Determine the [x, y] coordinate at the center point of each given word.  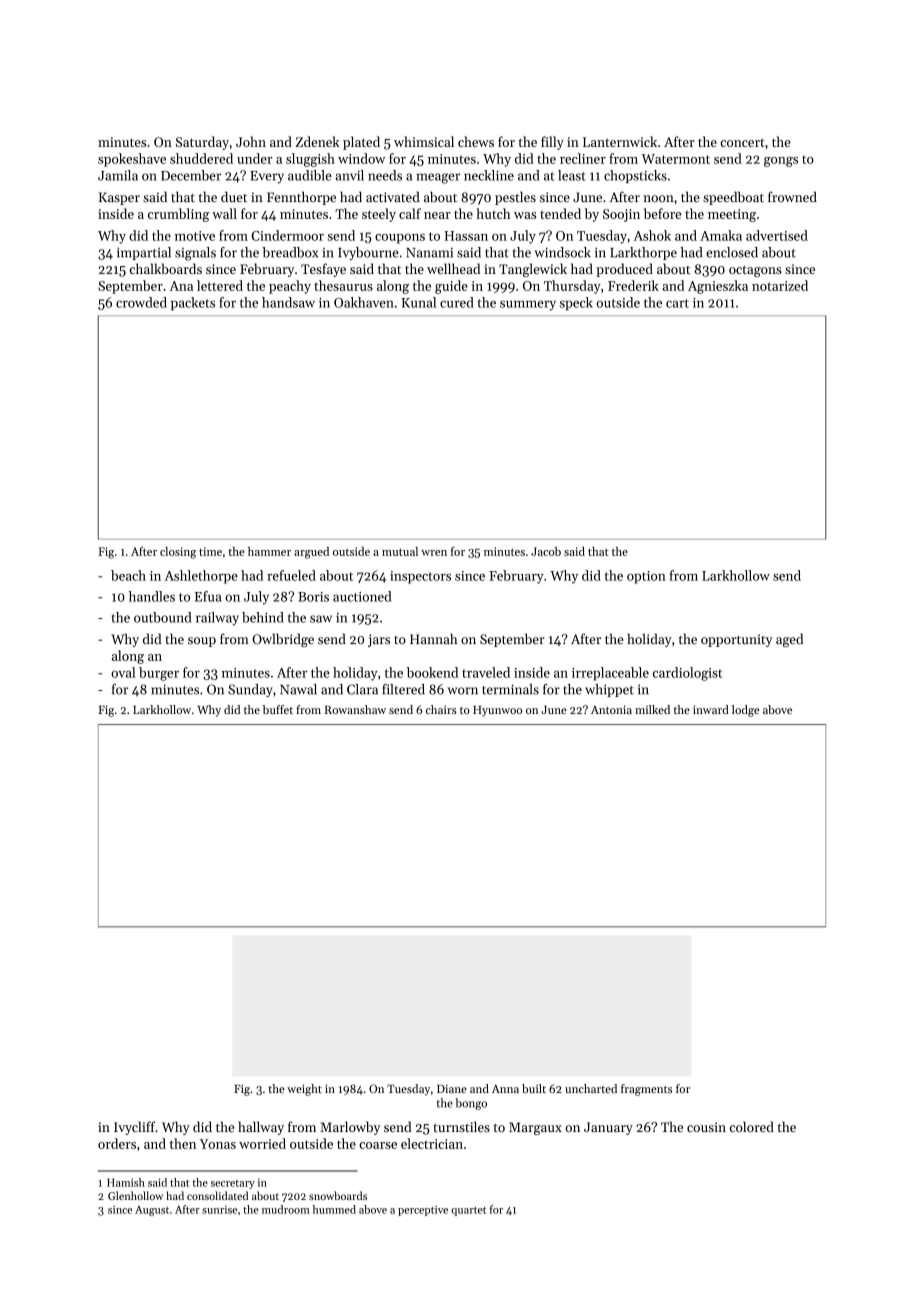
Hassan [466, 236]
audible [310, 175]
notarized [780, 285]
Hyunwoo [497, 711]
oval [123, 672]
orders [117, 1143]
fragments [646, 1090]
